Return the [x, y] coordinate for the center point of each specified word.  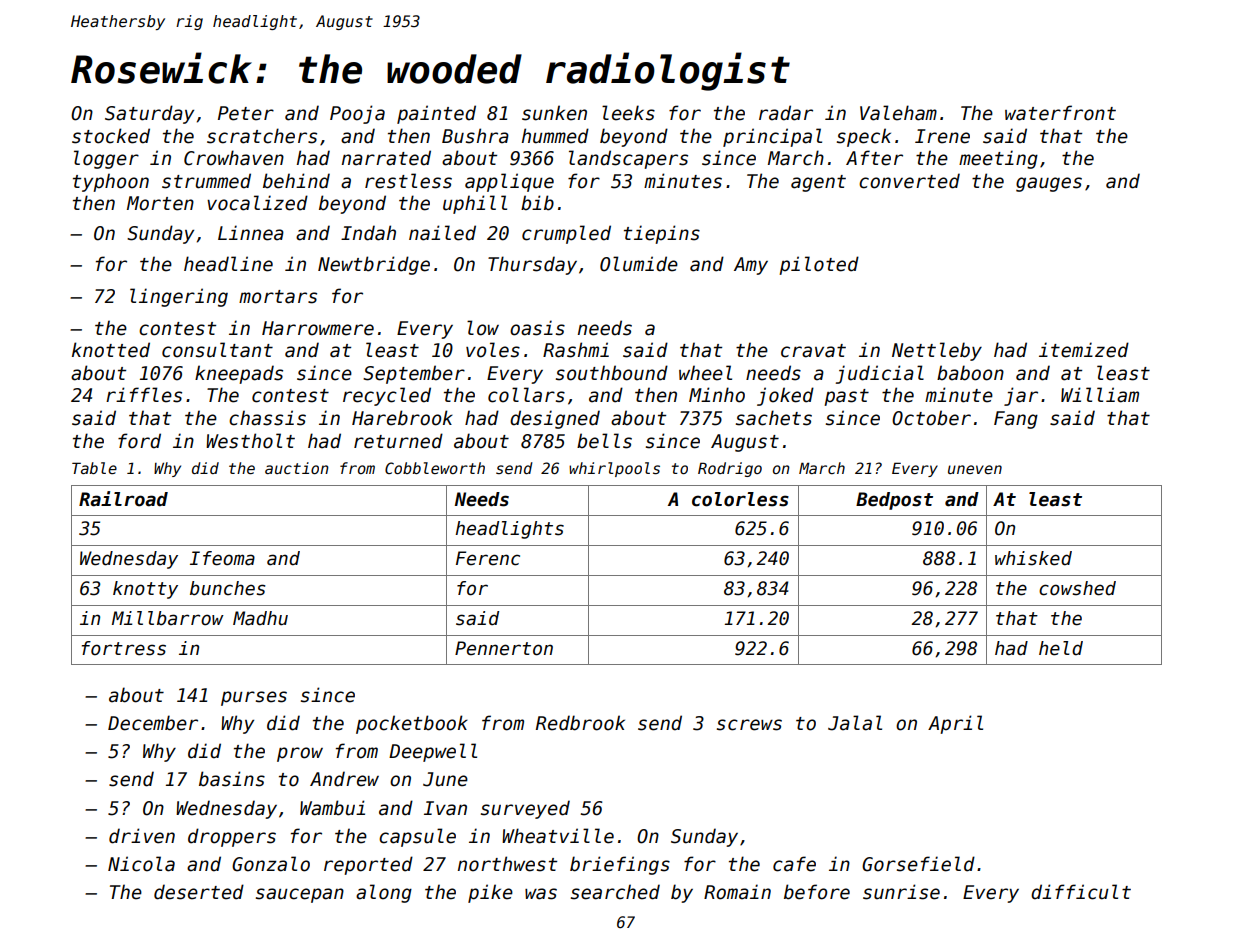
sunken [554, 113]
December [153, 723]
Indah [368, 233]
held [1061, 648]
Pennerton [504, 648]
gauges [1049, 184]
